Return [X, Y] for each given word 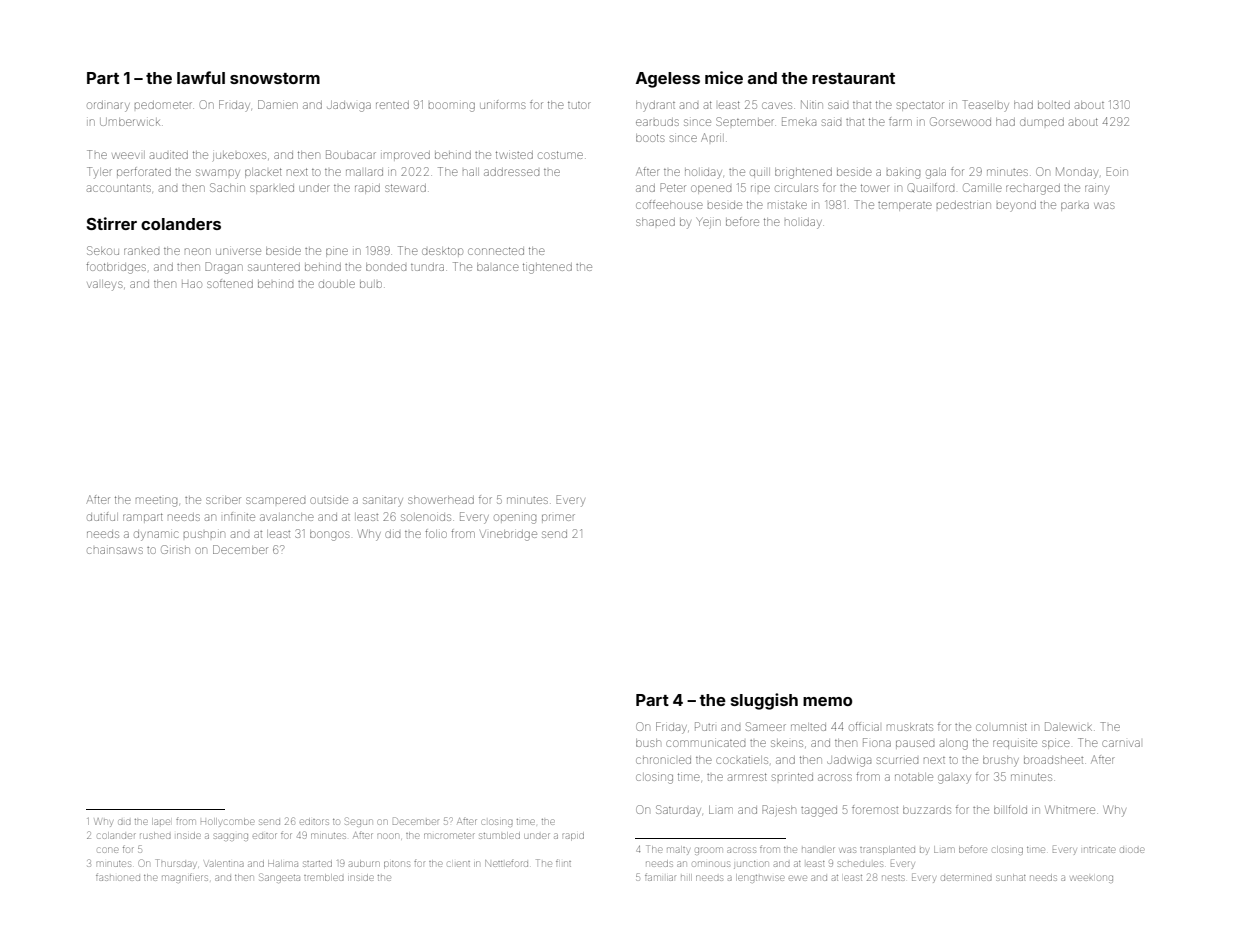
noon [387, 836]
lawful [201, 77]
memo [827, 701]
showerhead [441, 500]
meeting [156, 502]
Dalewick [1068, 726]
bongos [329, 535]
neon [198, 251]
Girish [175, 549]
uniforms [502, 104]
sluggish [764, 701]
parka [1075, 206]
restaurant [853, 78]
